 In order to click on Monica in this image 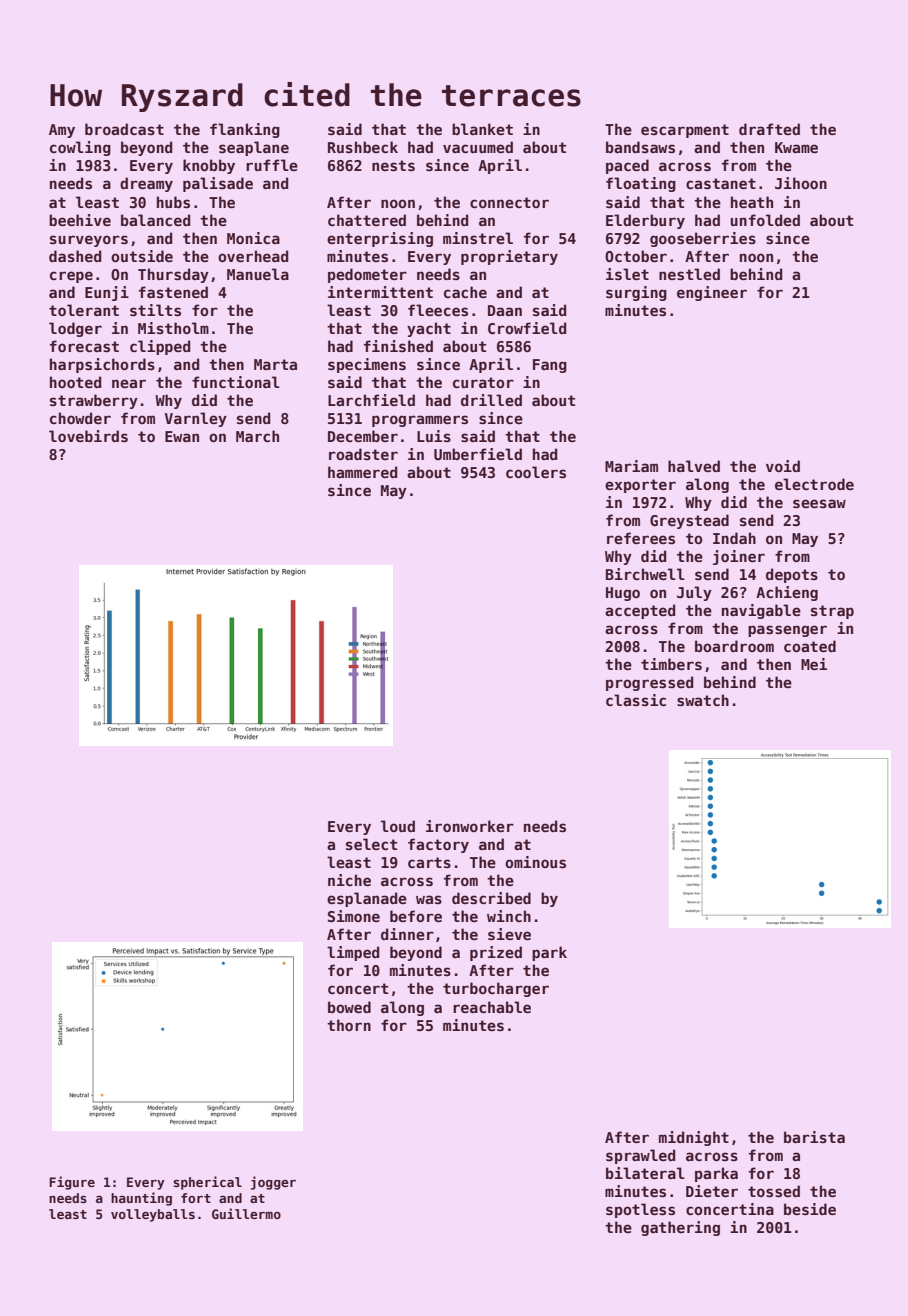, I will do `click(253, 238)`.
